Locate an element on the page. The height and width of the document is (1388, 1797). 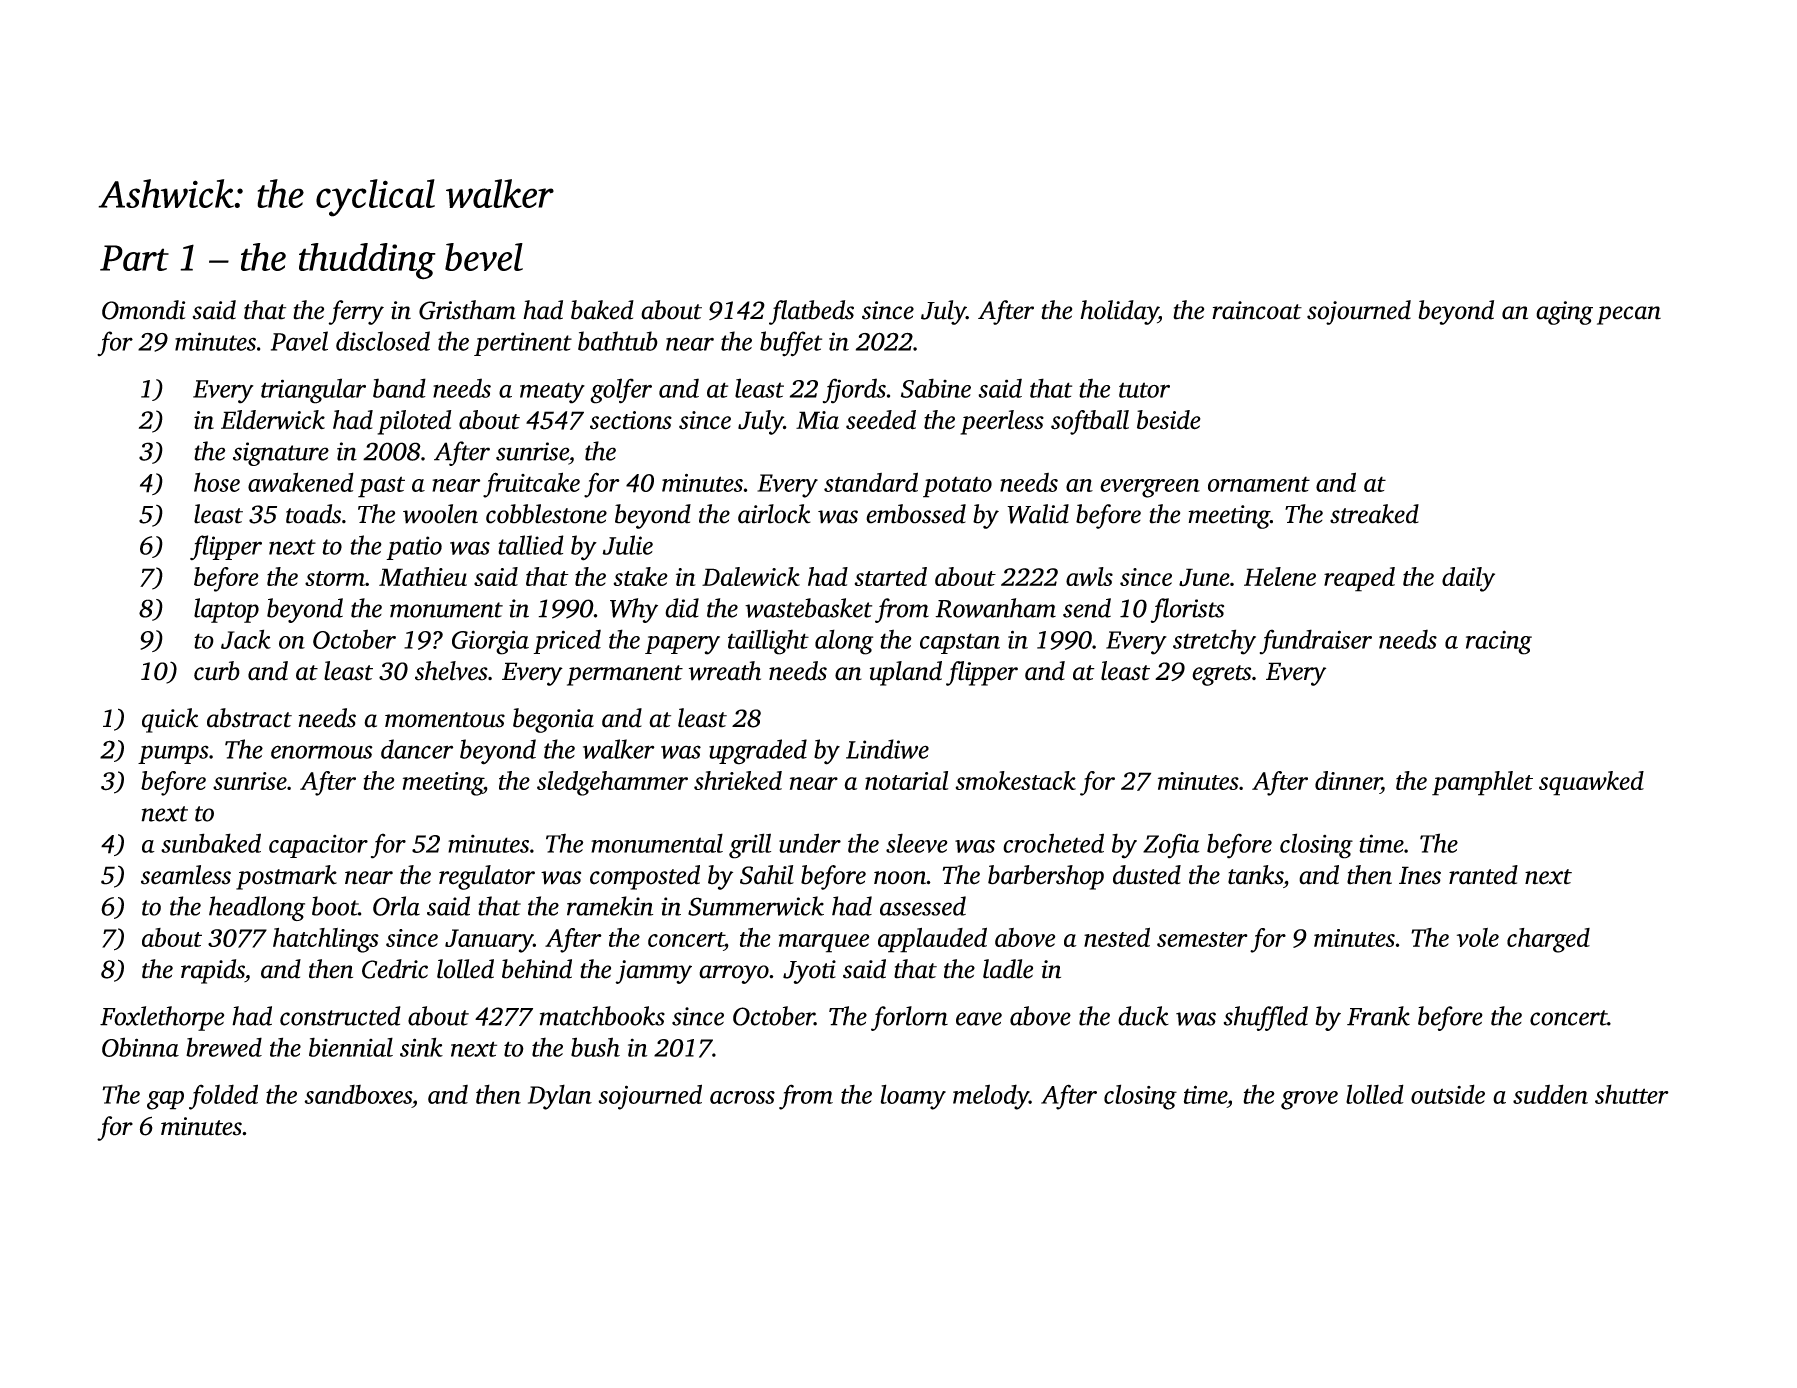
January is located at coordinates (489, 941).
